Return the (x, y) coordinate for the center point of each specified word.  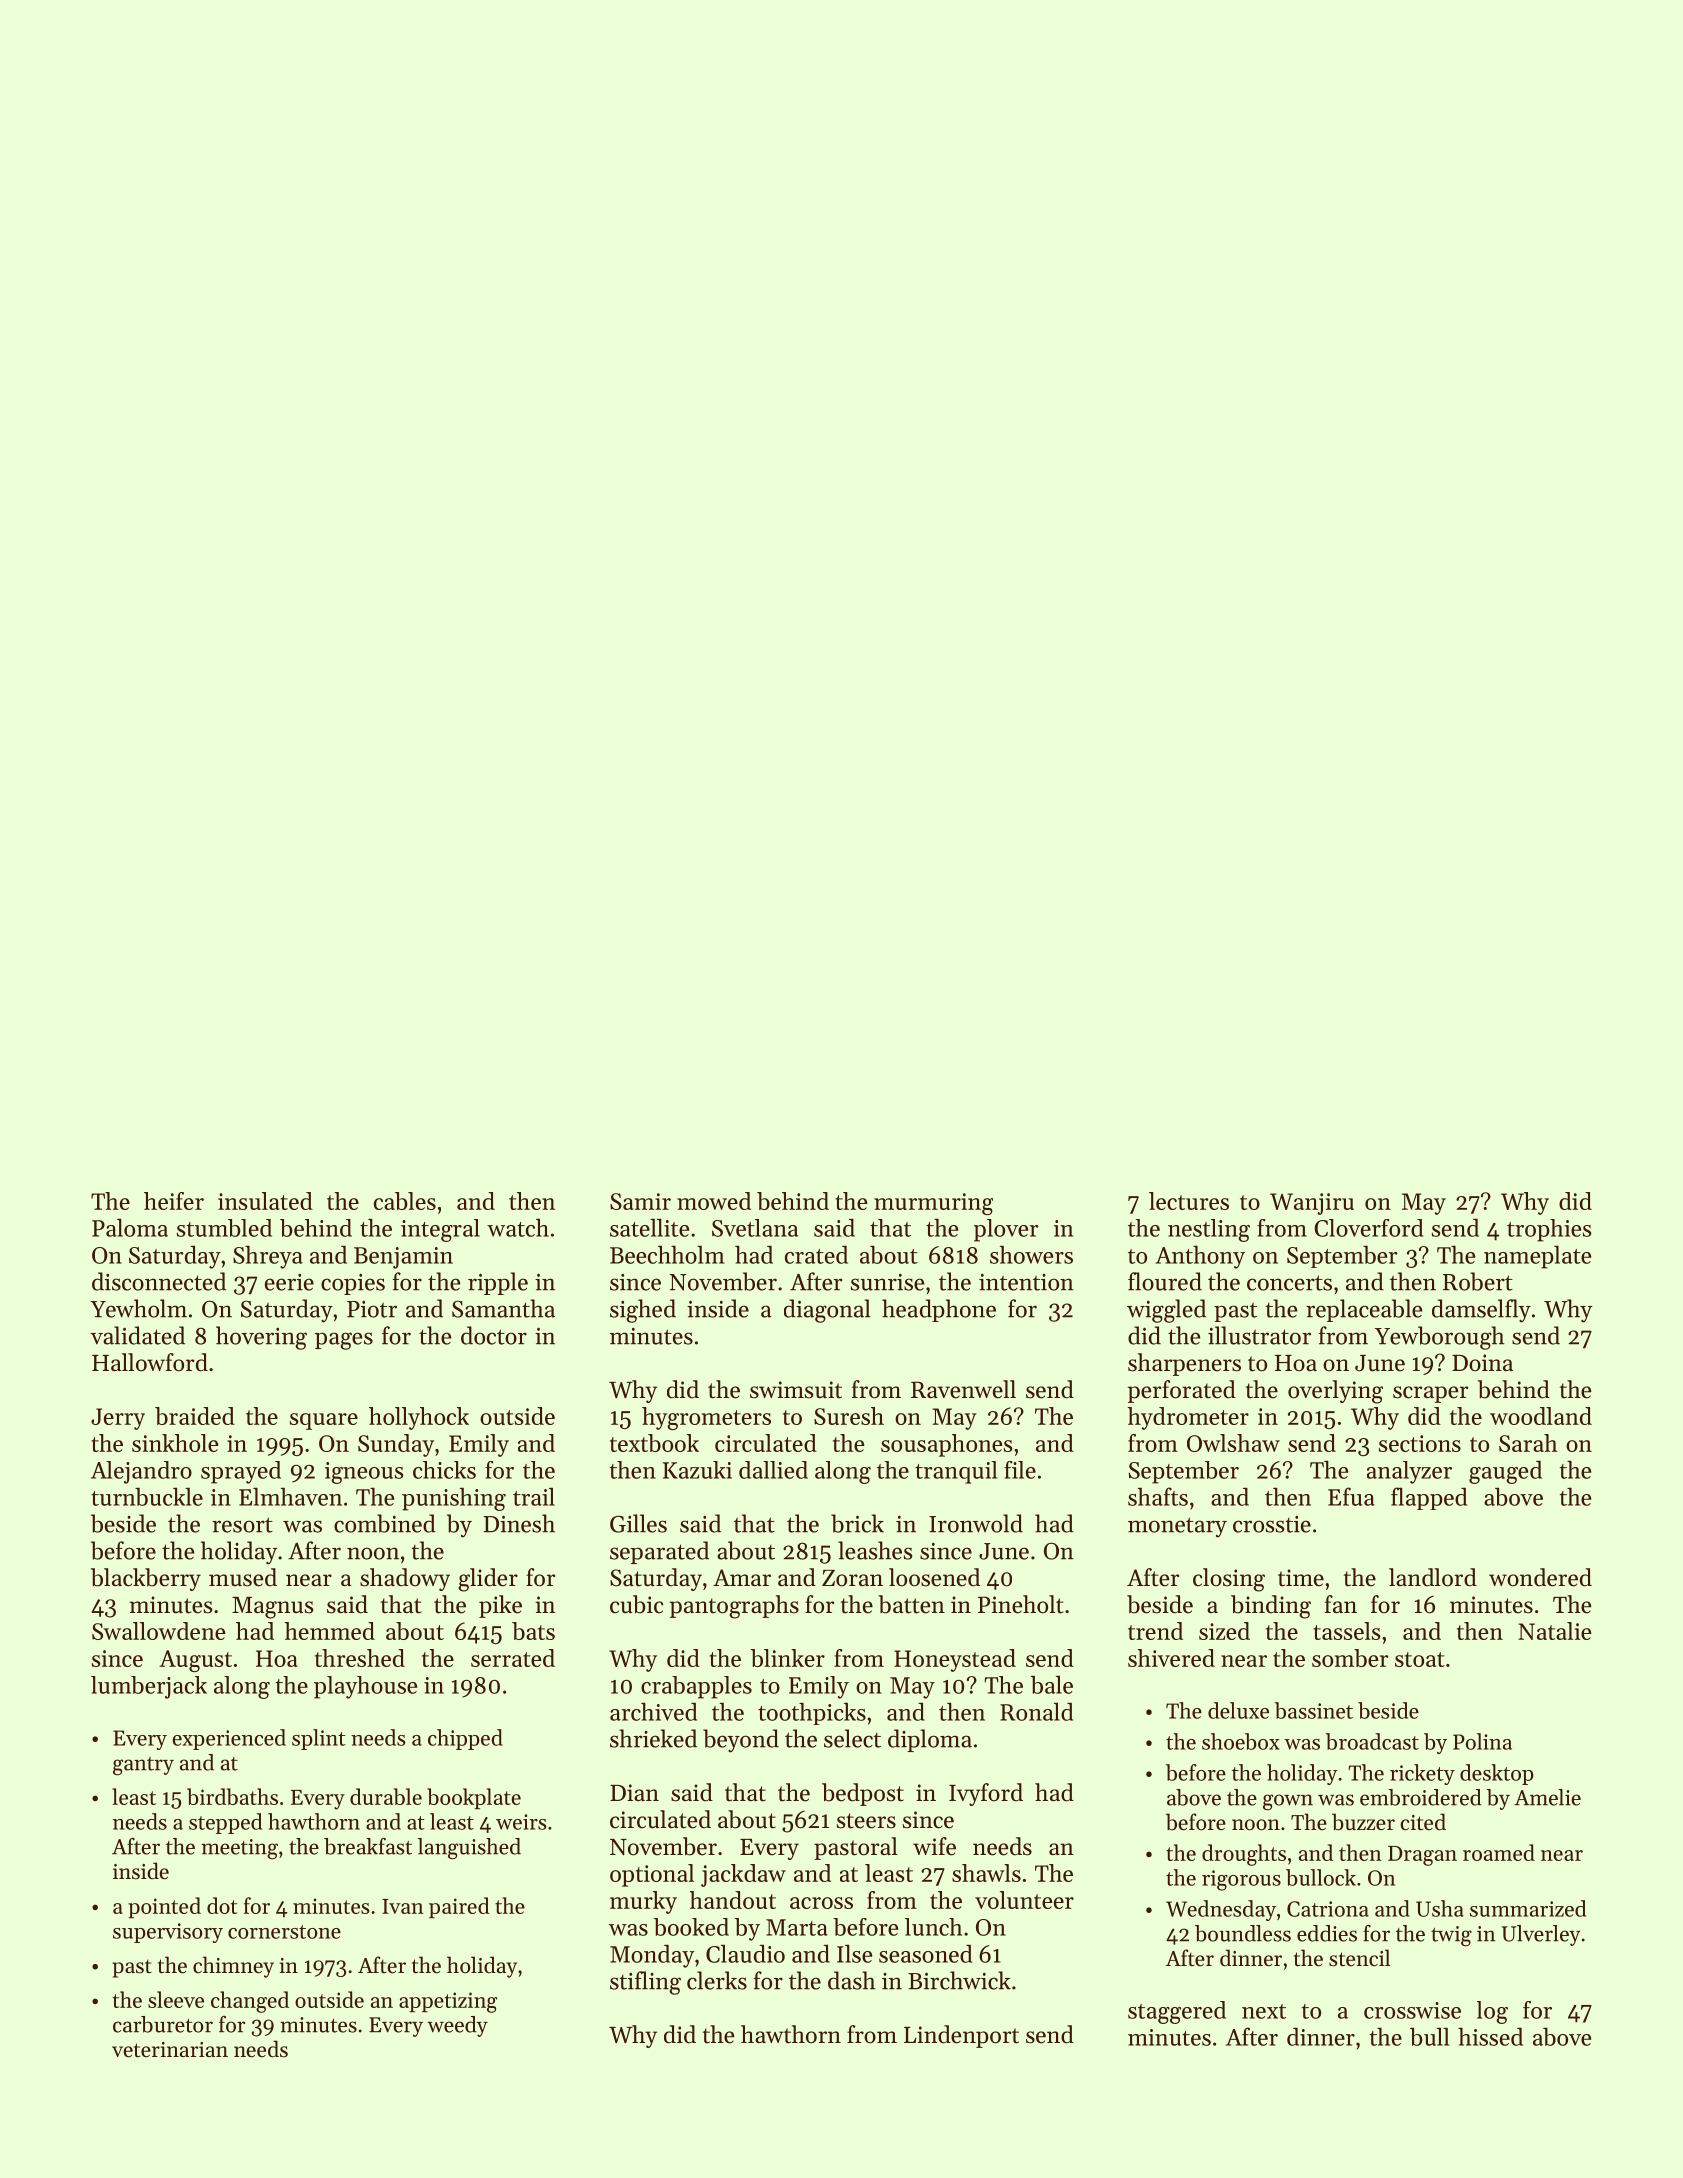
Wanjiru (1312, 1204)
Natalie (1554, 1631)
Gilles (638, 1523)
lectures (1189, 1201)
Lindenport (961, 2036)
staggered (1177, 2012)
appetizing (448, 2002)
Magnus (272, 1608)
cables (405, 1201)
